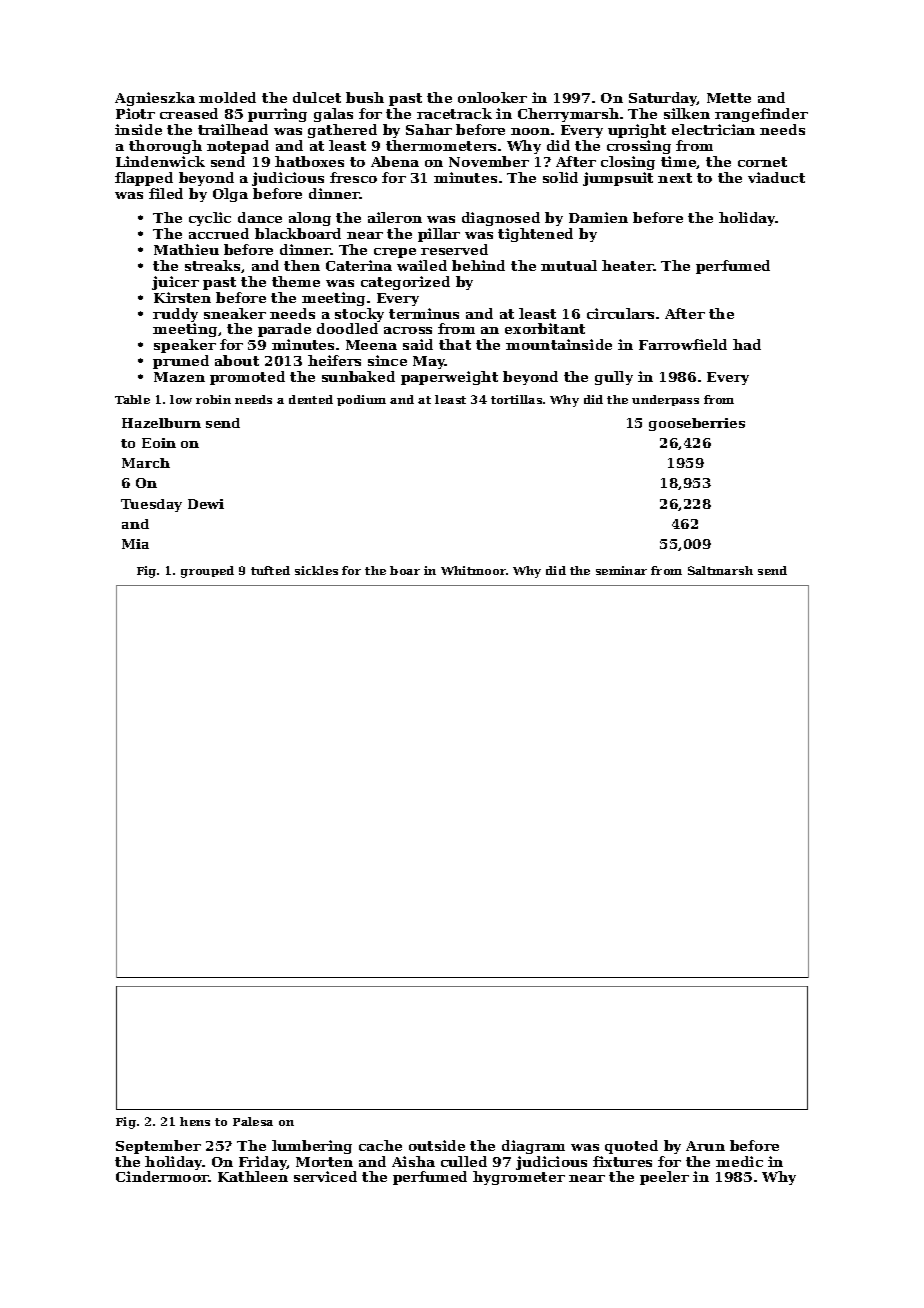  Describe the element at coordinates (316, 570) in the screenshot. I see `sickles` at that location.
